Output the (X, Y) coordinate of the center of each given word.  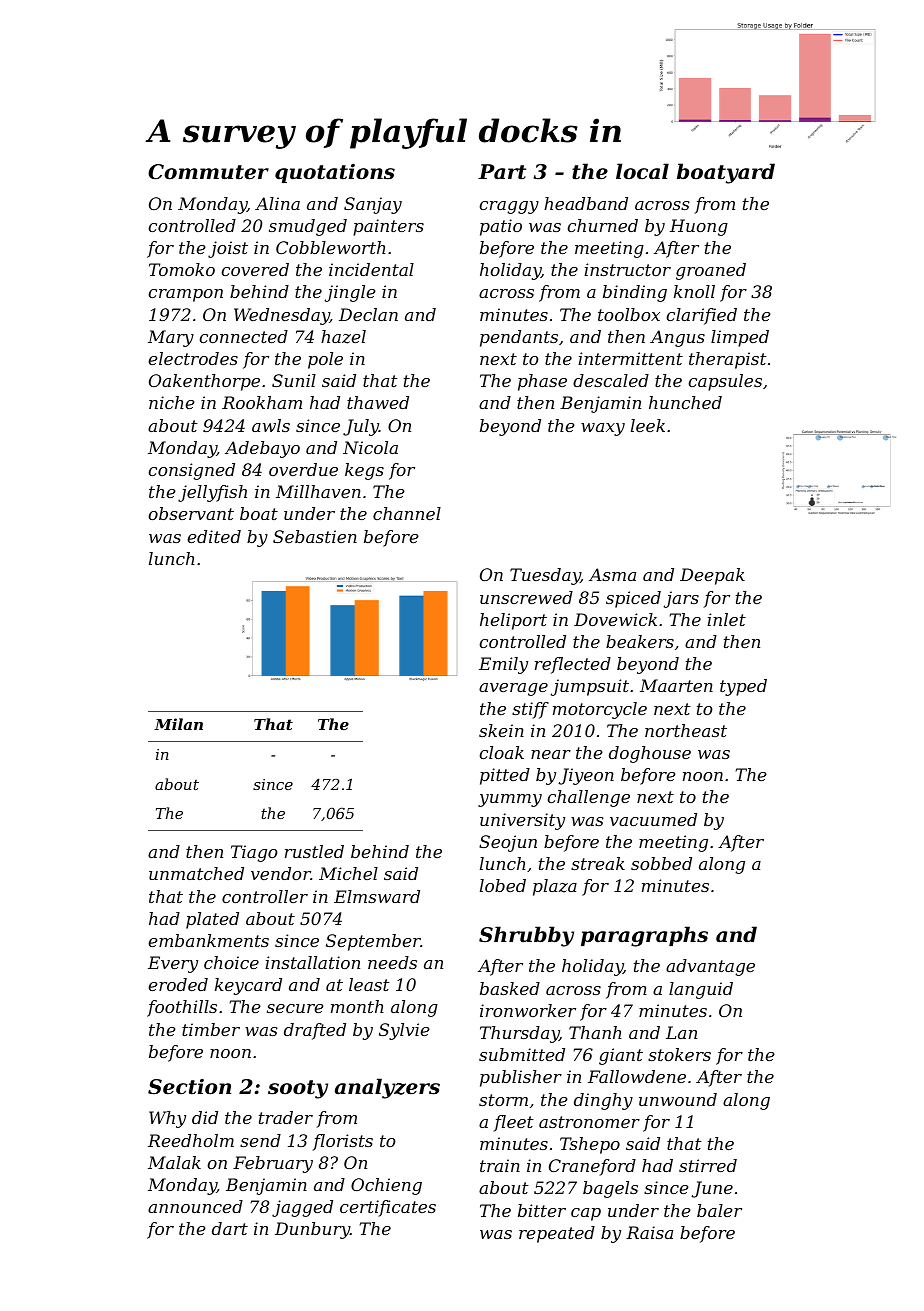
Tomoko (182, 269)
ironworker (528, 1010)
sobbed (661, 863)
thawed (378, 402)
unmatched (196, 873)
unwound (678, 1099)
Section (189, 1087)
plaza (555, 887)
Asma (612, 574)
